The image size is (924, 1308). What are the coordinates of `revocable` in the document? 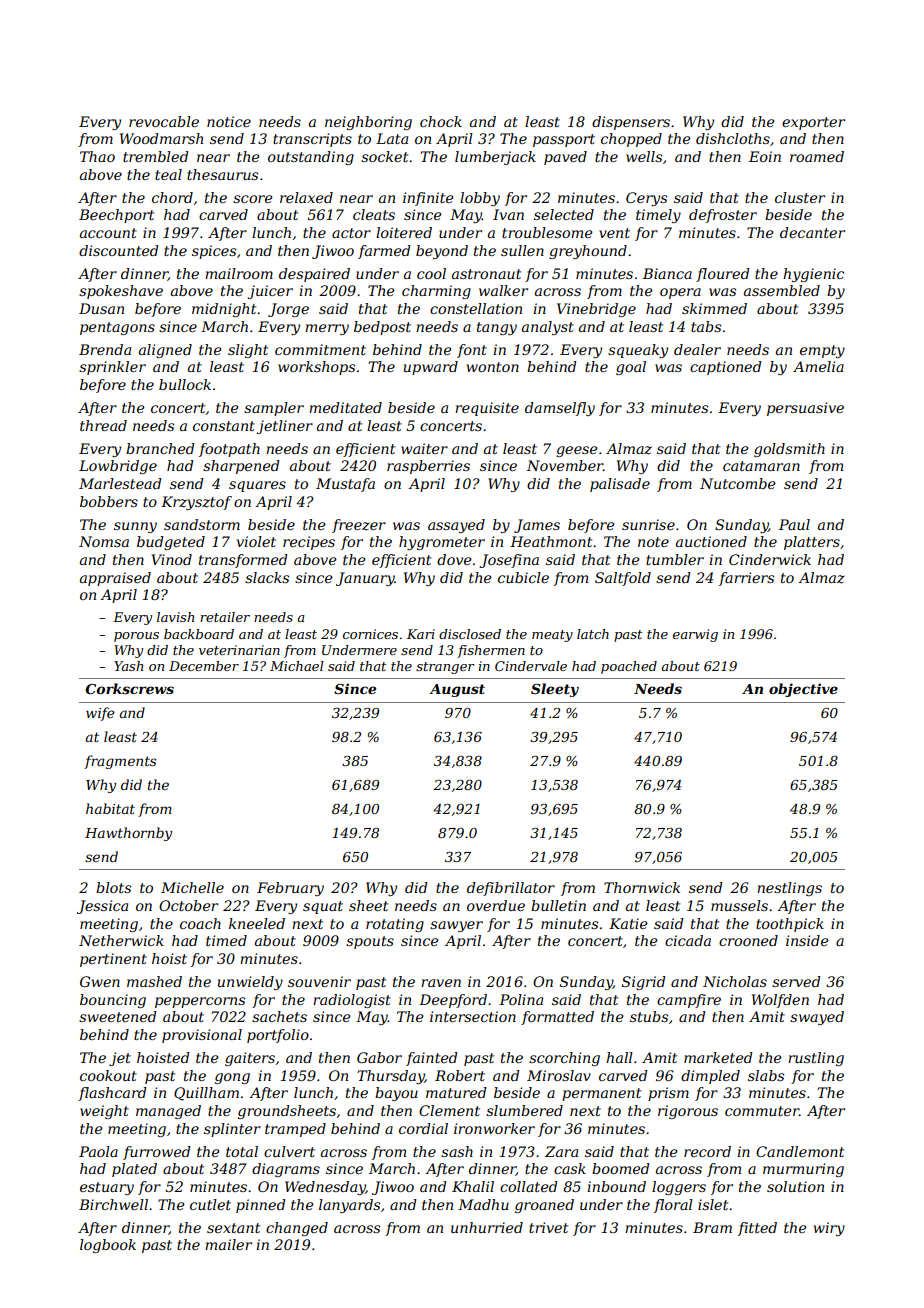 It's located at (164, 121).
